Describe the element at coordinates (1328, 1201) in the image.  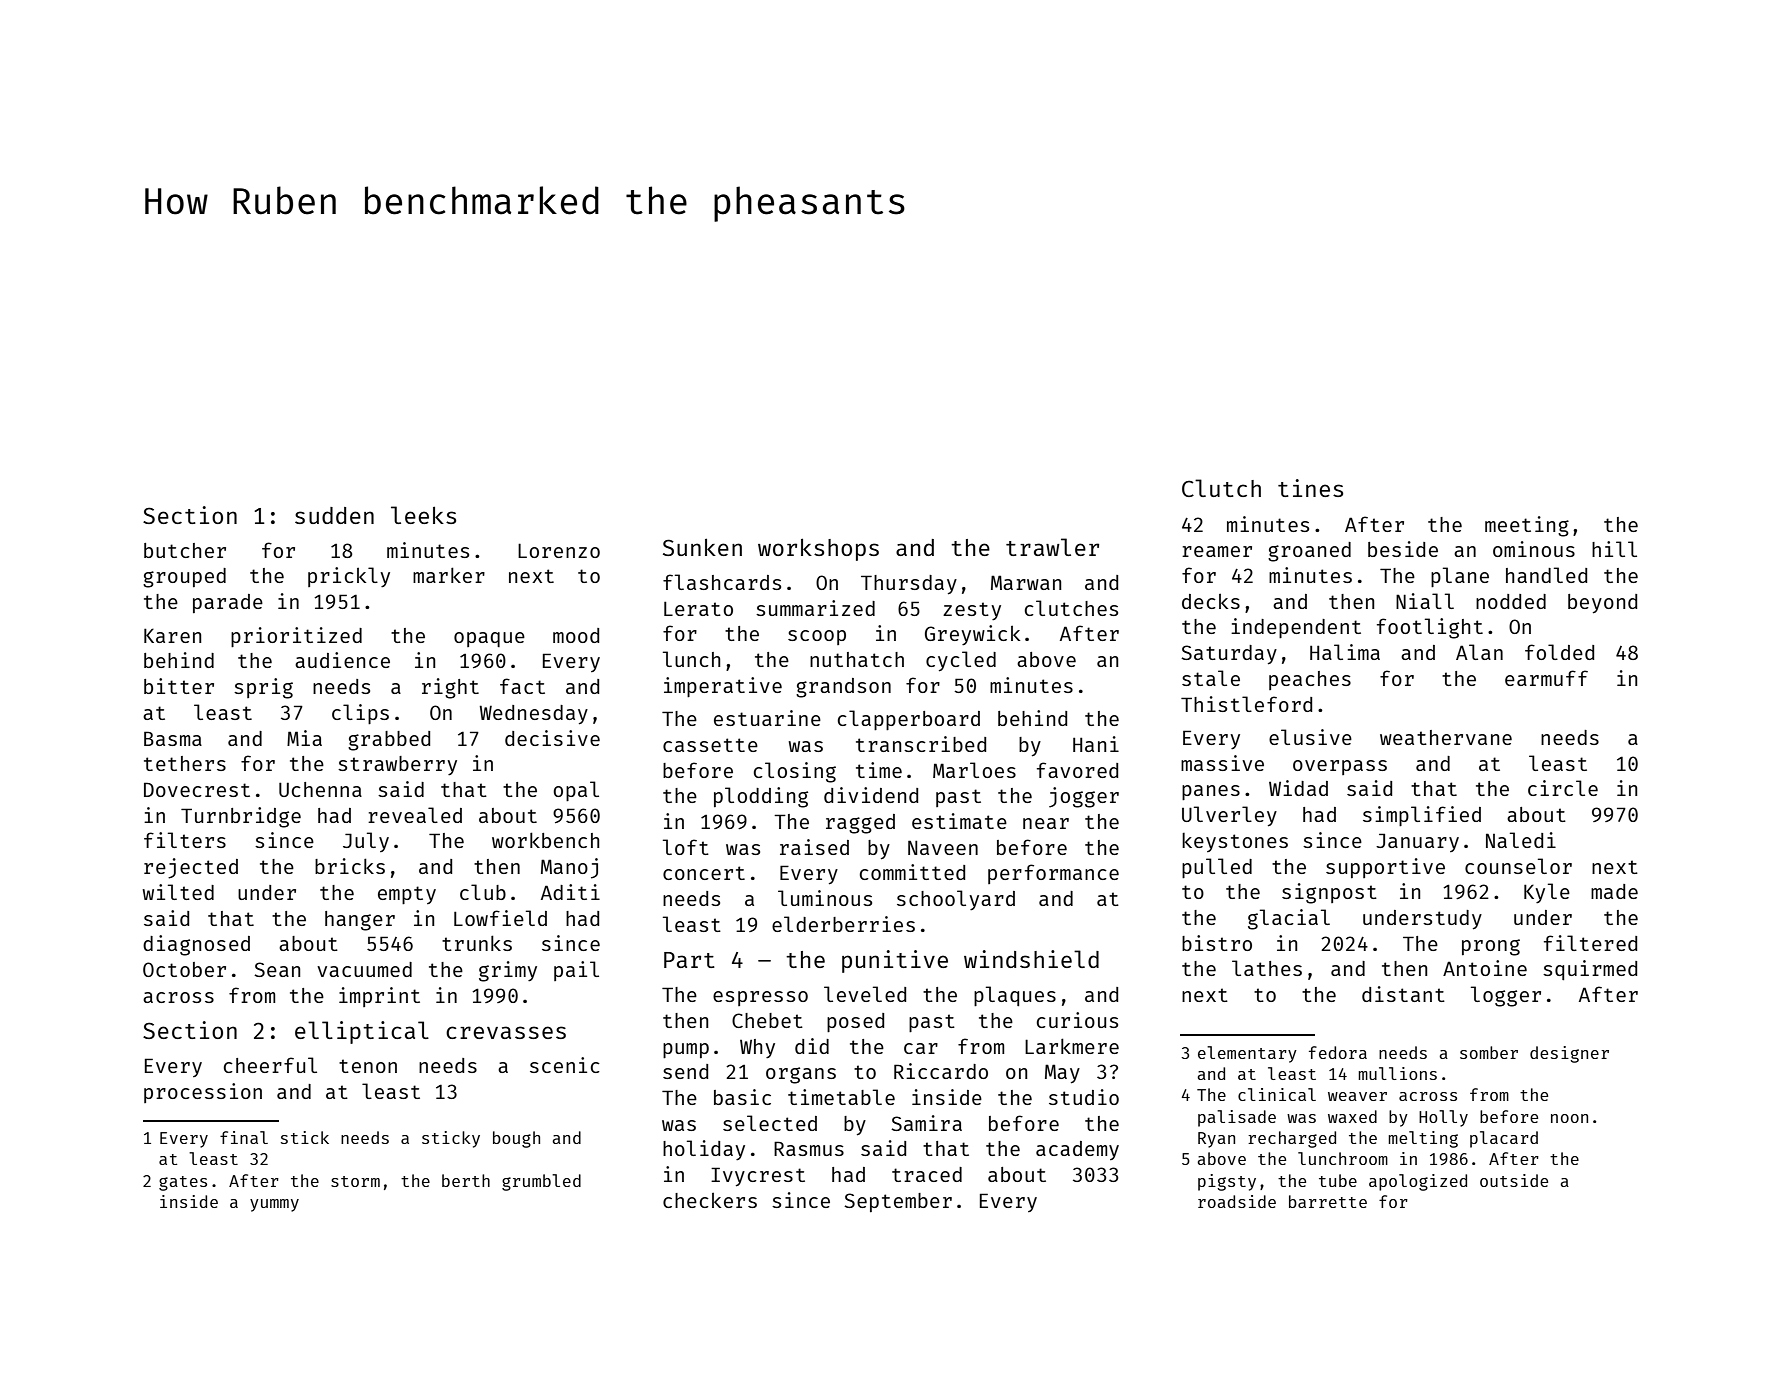
I see `barrette` at that location.
